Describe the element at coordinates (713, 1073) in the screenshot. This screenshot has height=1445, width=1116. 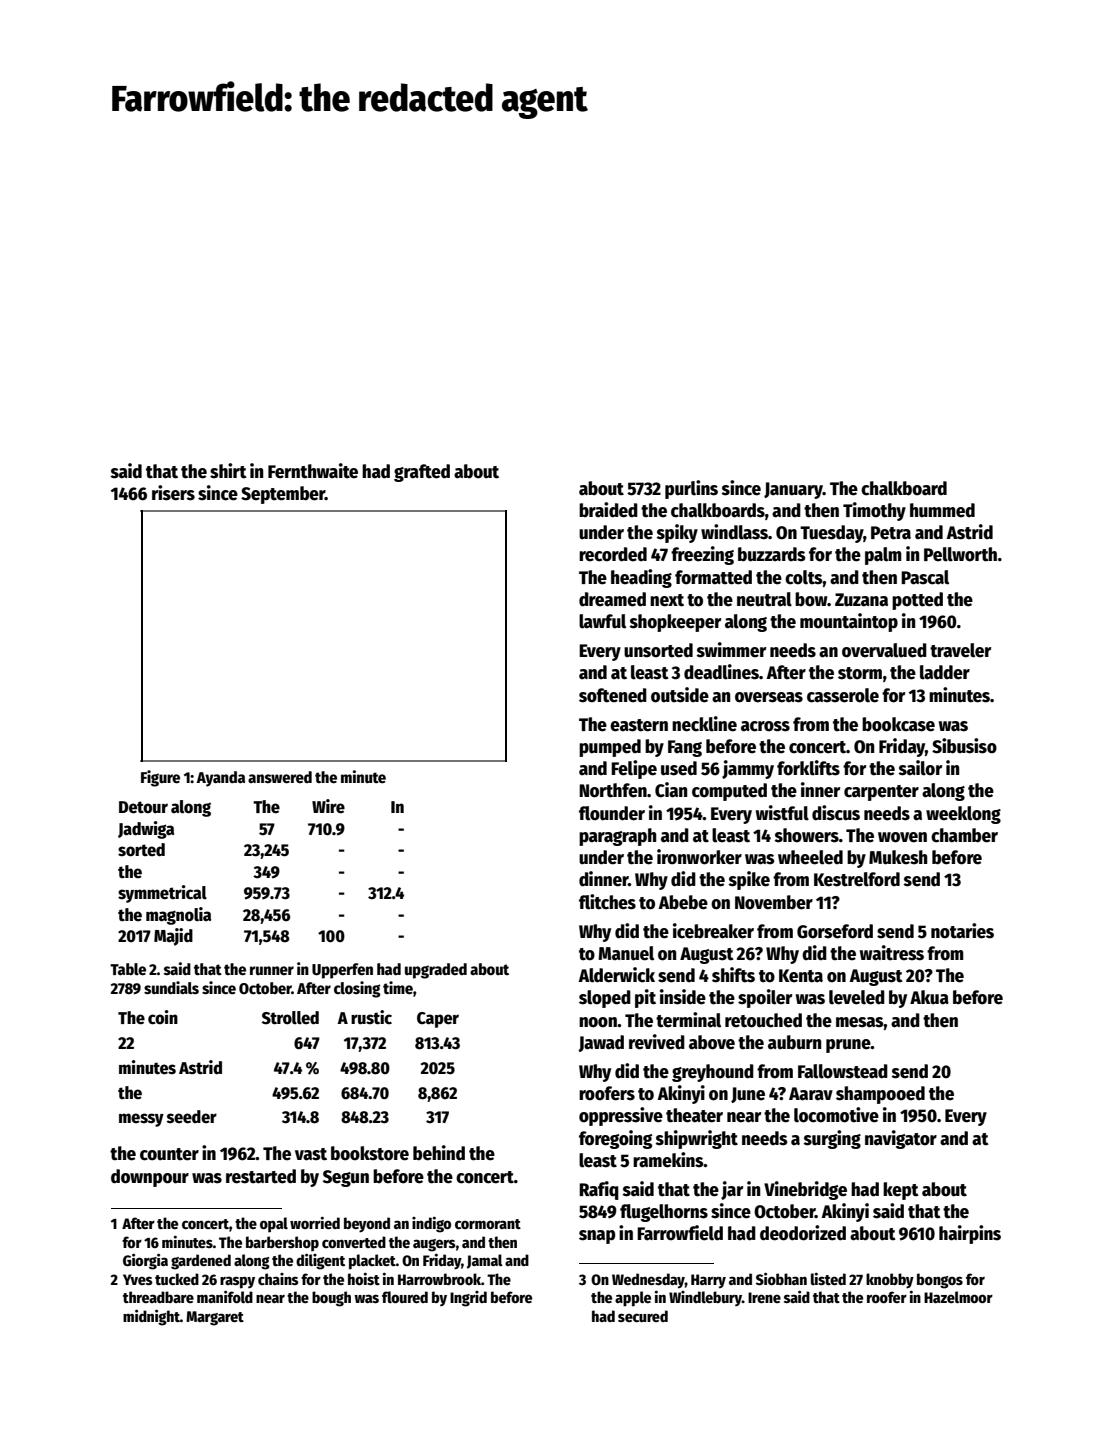
I see `greyhound` at that location.
